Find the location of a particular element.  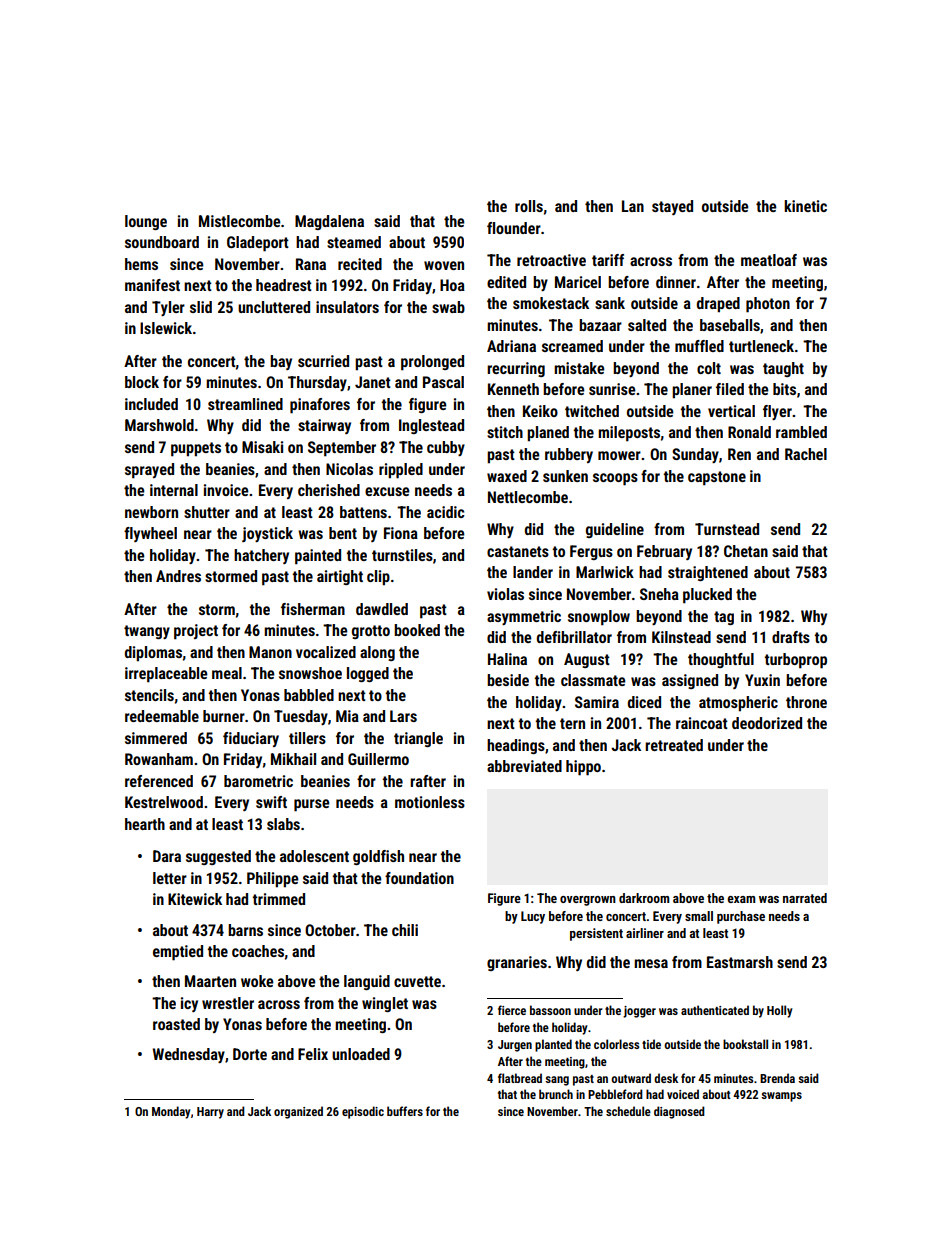

headings is located at coordinates (516, 746).
